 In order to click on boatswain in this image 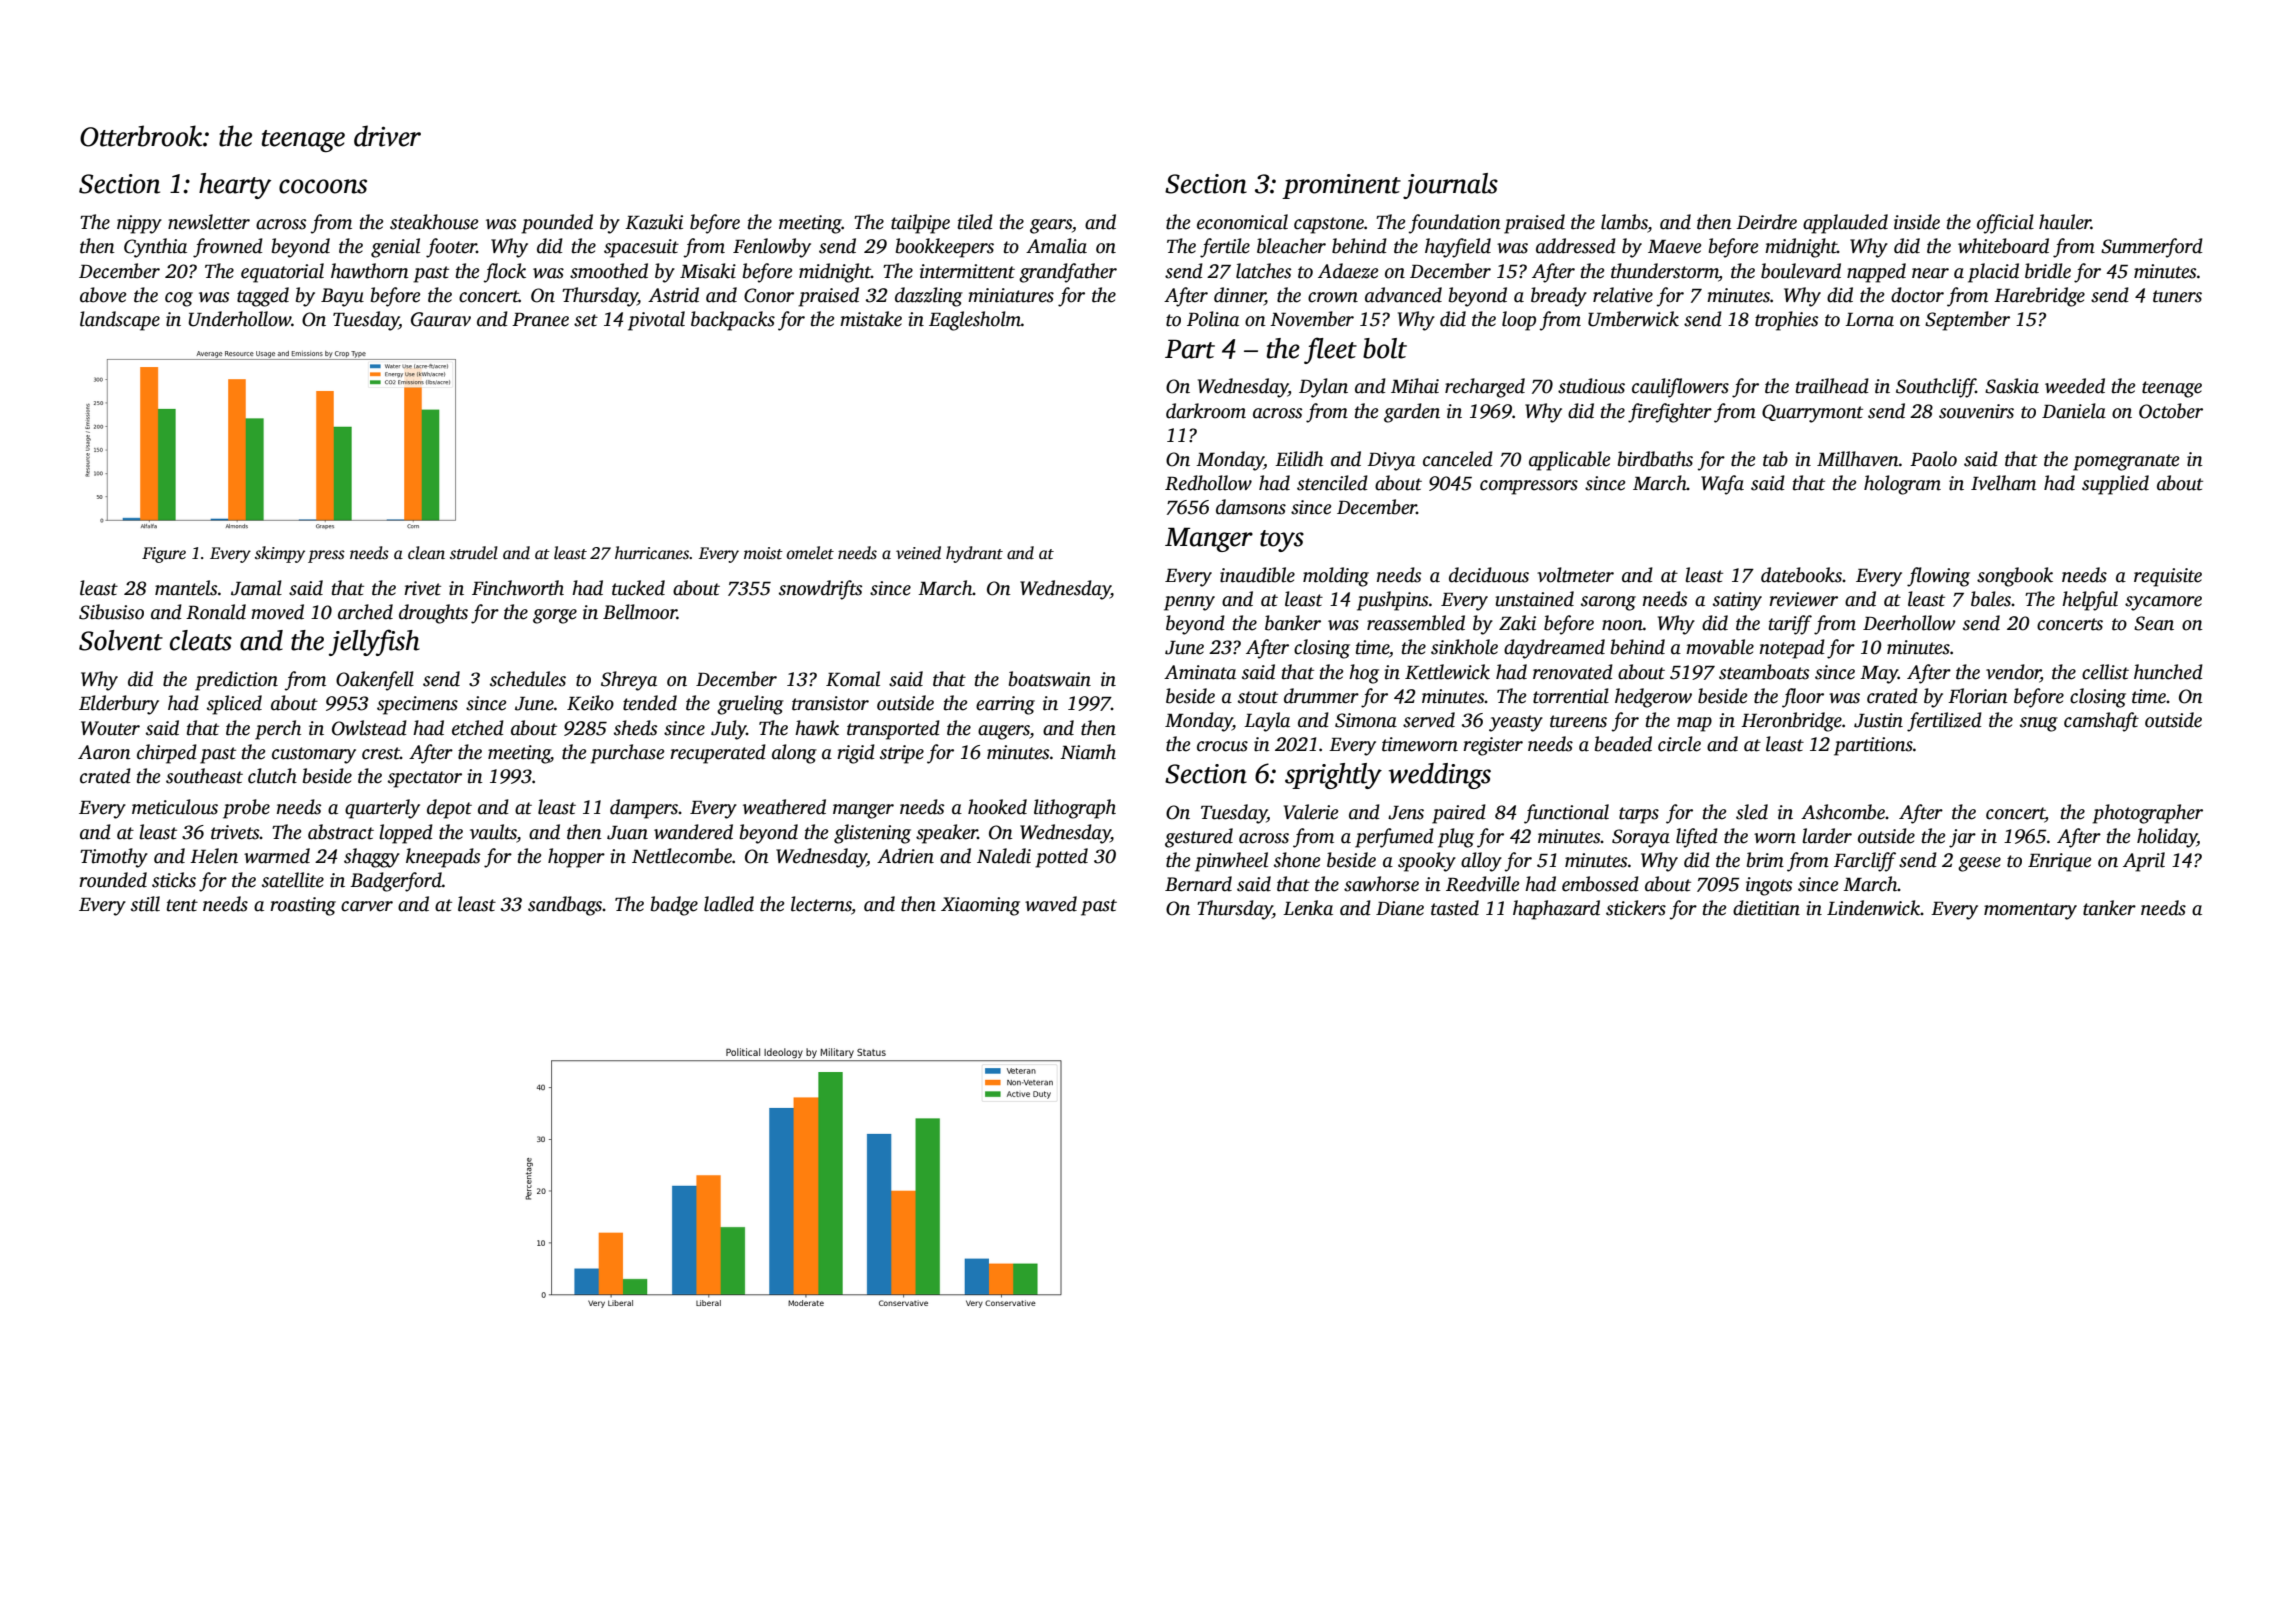, I will do `click(1050, 679)`.
